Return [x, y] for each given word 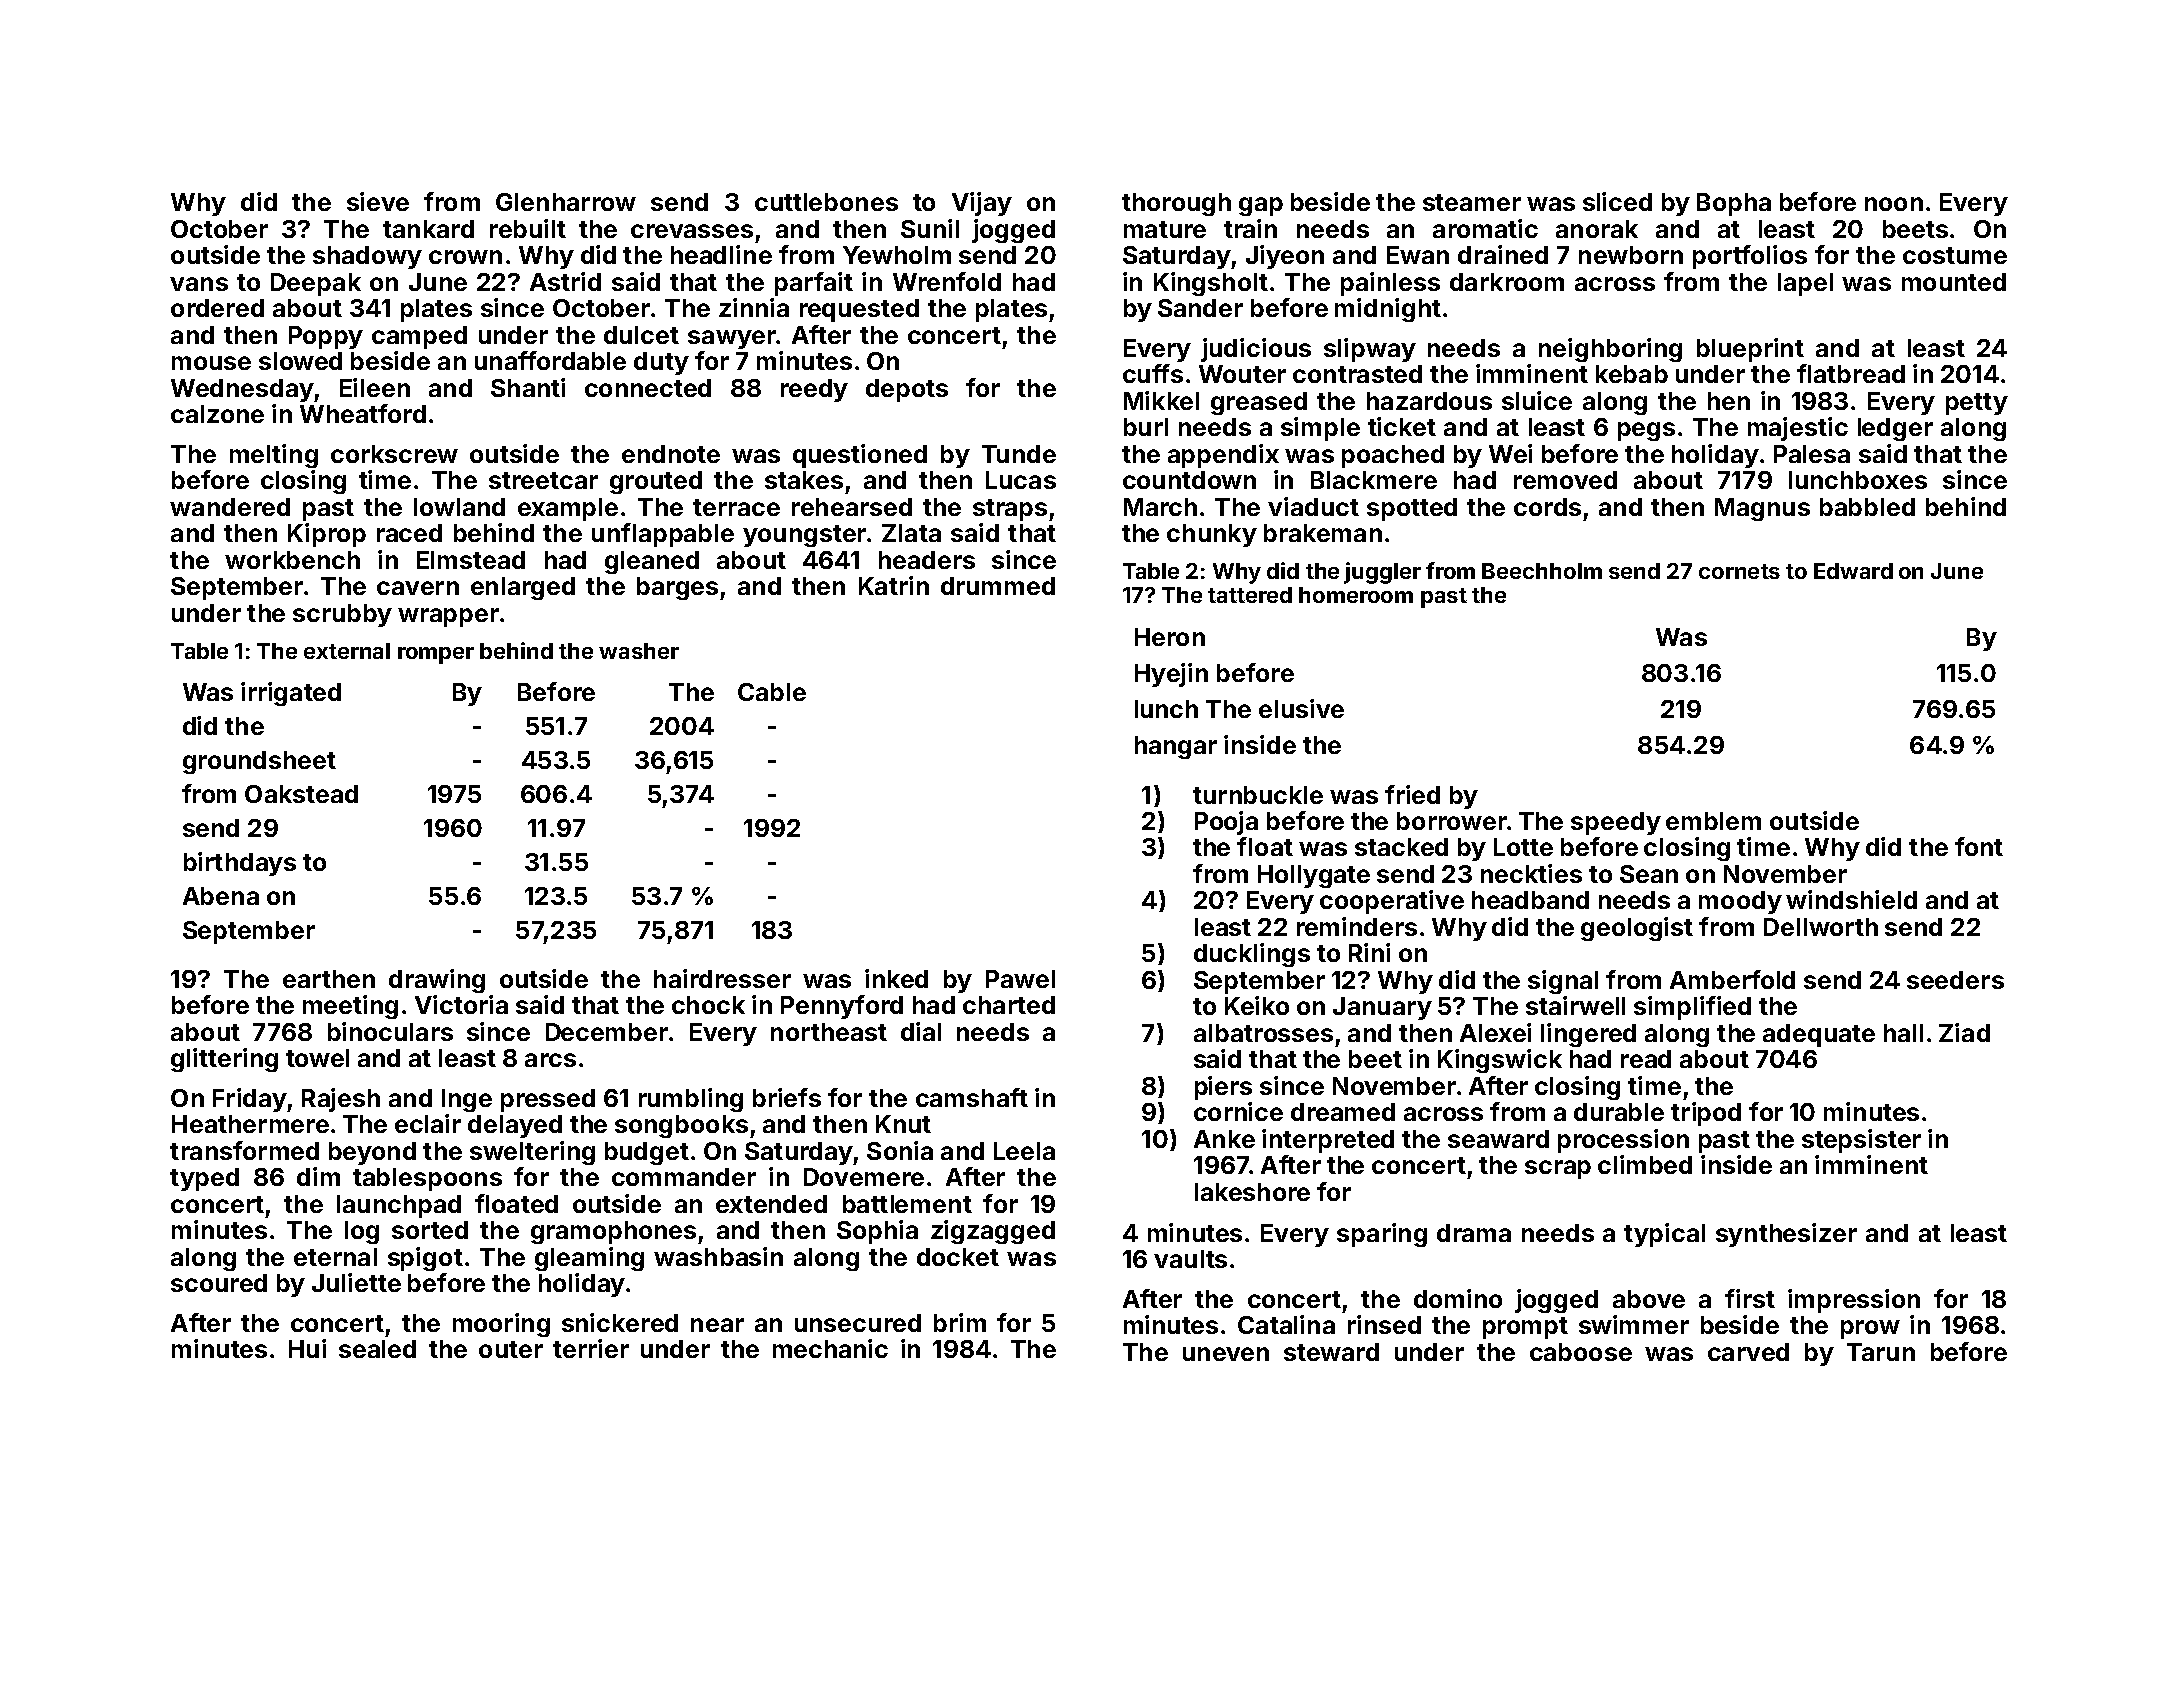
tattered [1250, 595]
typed [204, 1179]
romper [436, 655]
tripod [1706, 1114]
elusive [1301, 708]
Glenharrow [566, 202]
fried [1412, 794]
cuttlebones [826, 202]
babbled [1867, 507]
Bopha [1734, 204]
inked [896, 978]
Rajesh [341, 1100]
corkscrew [394, 454]
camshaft [972, 1097]
